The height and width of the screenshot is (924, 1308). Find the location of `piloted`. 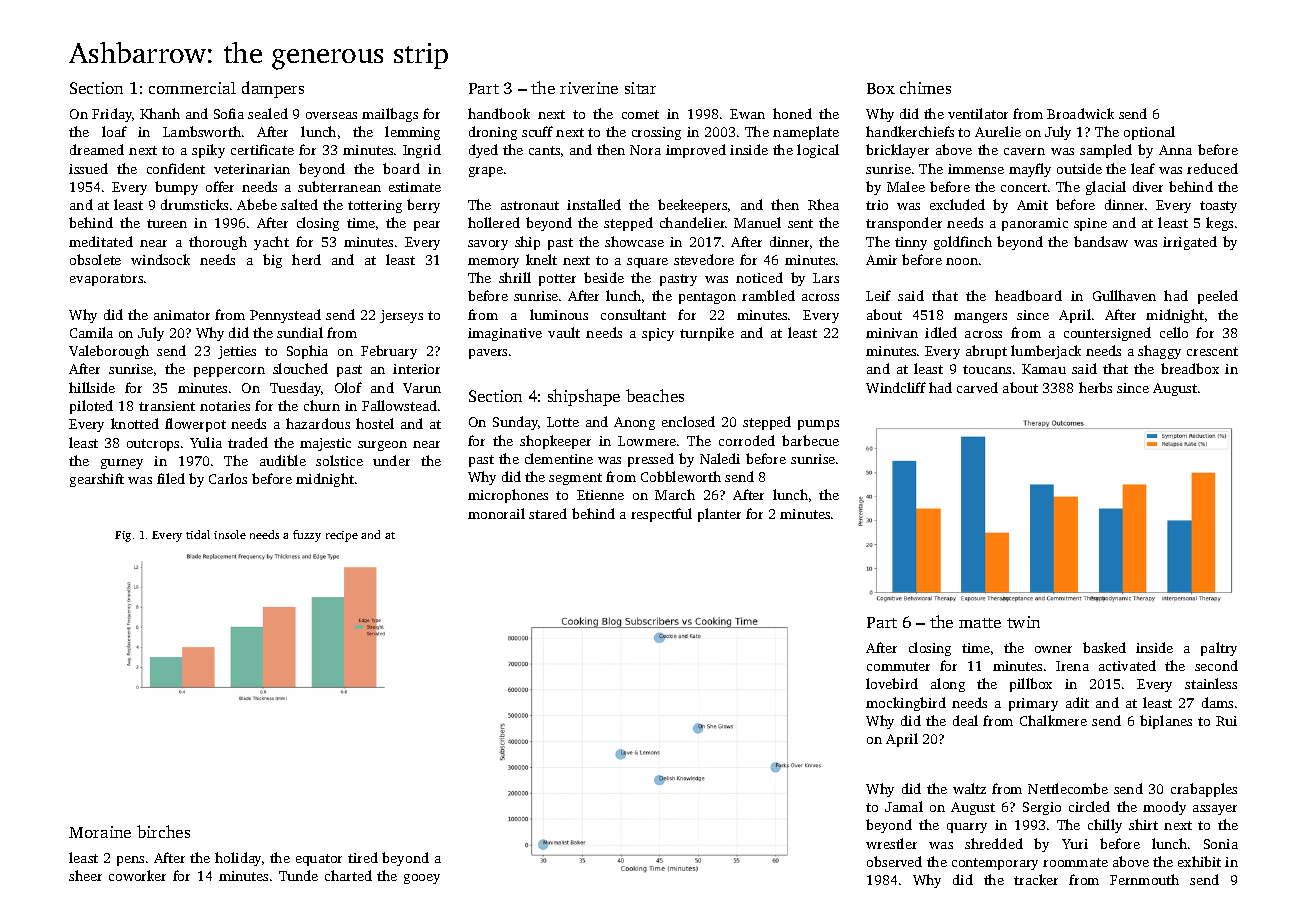

piloted is located at coordinates (91, 407).
